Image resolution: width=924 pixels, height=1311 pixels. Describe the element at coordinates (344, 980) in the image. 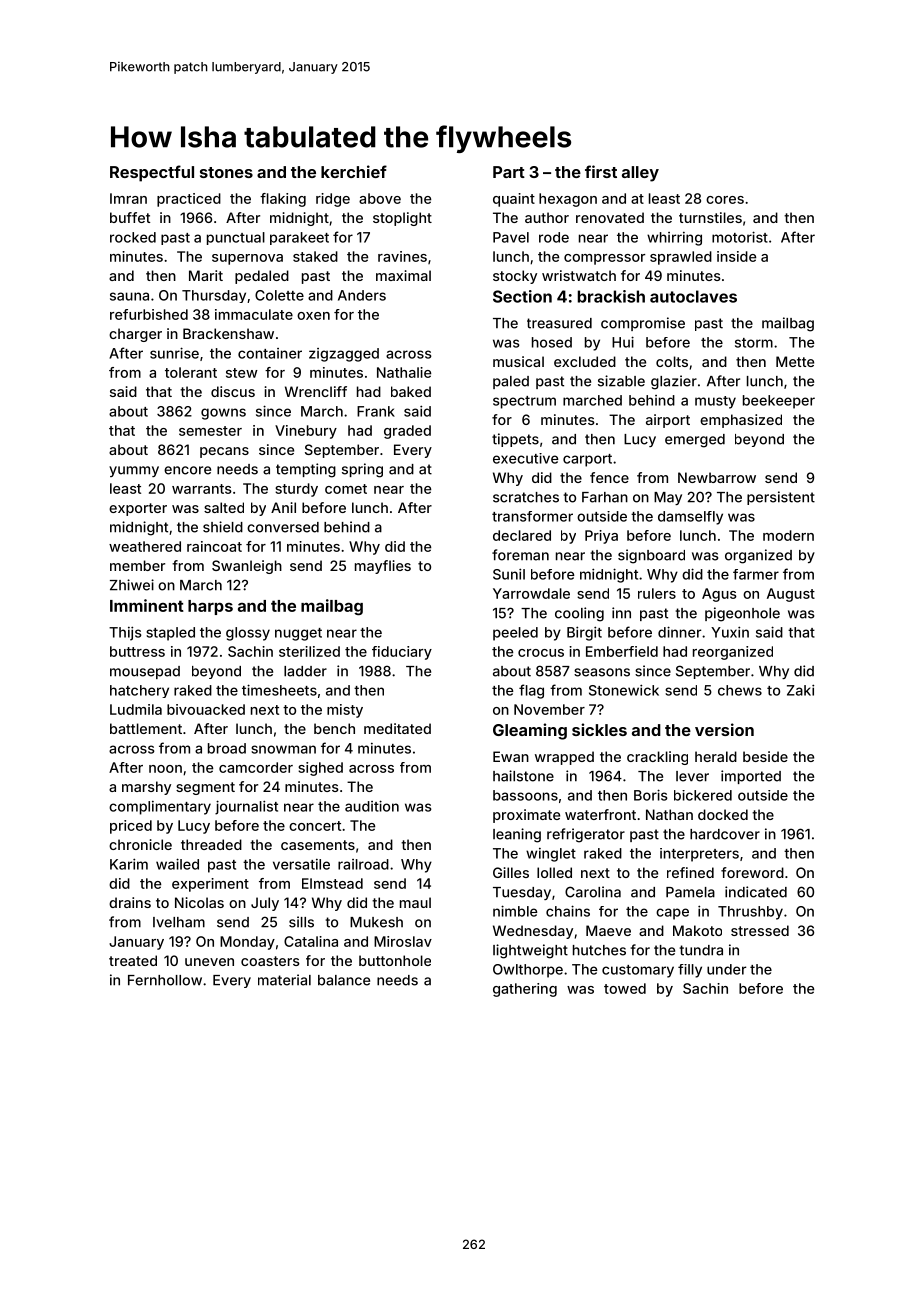

I see `balance` at that location.
